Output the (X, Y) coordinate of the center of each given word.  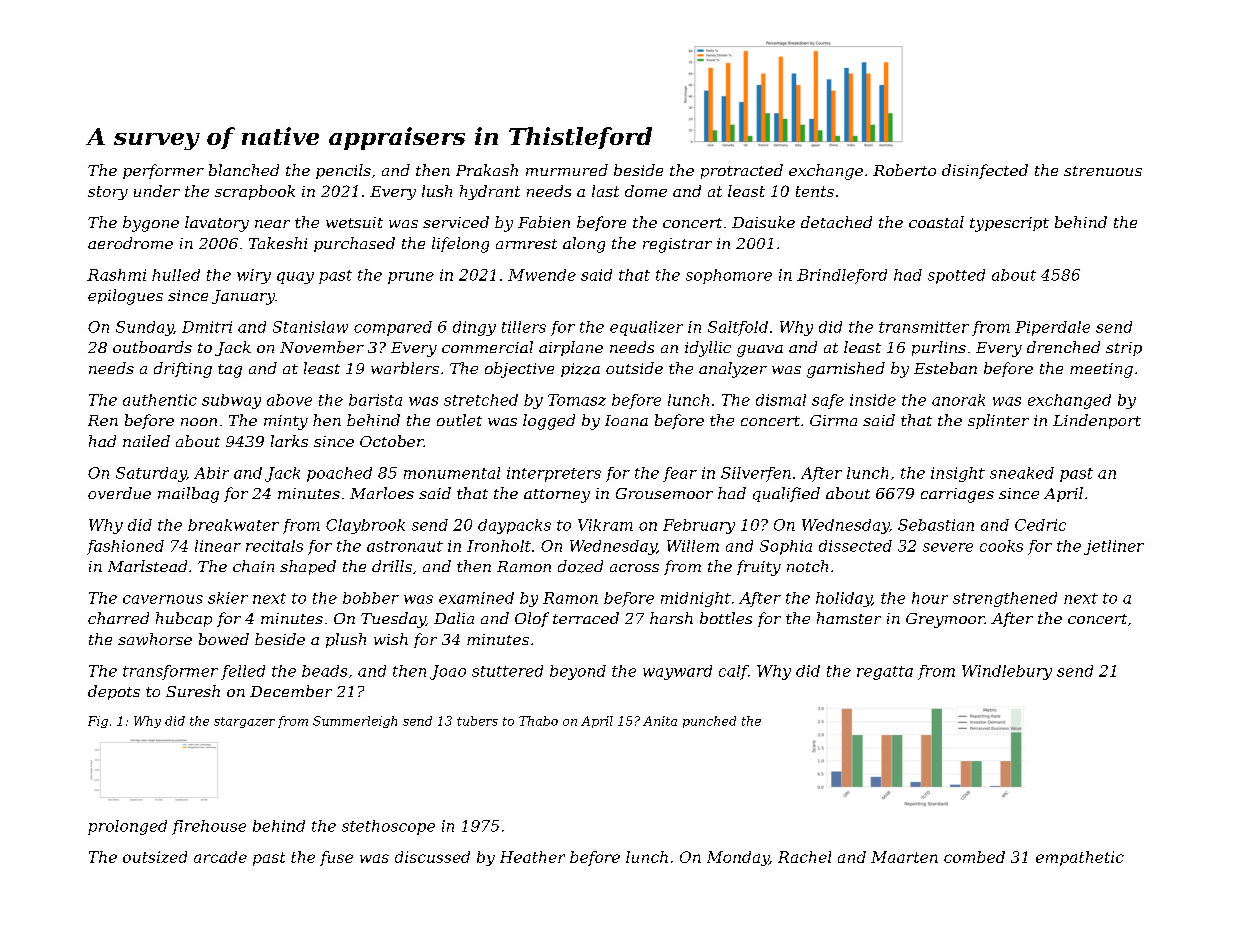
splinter (998, 421)
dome (646, 191)
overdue (119, 493)
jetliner (1114, 547)
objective (519, 370)
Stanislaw (310, 327)
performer (163, 171)
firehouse (209, 827)
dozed (580, 566)
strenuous (1103, 171)
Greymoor (945, 620)
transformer (170, 672)
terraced (586, 618)
